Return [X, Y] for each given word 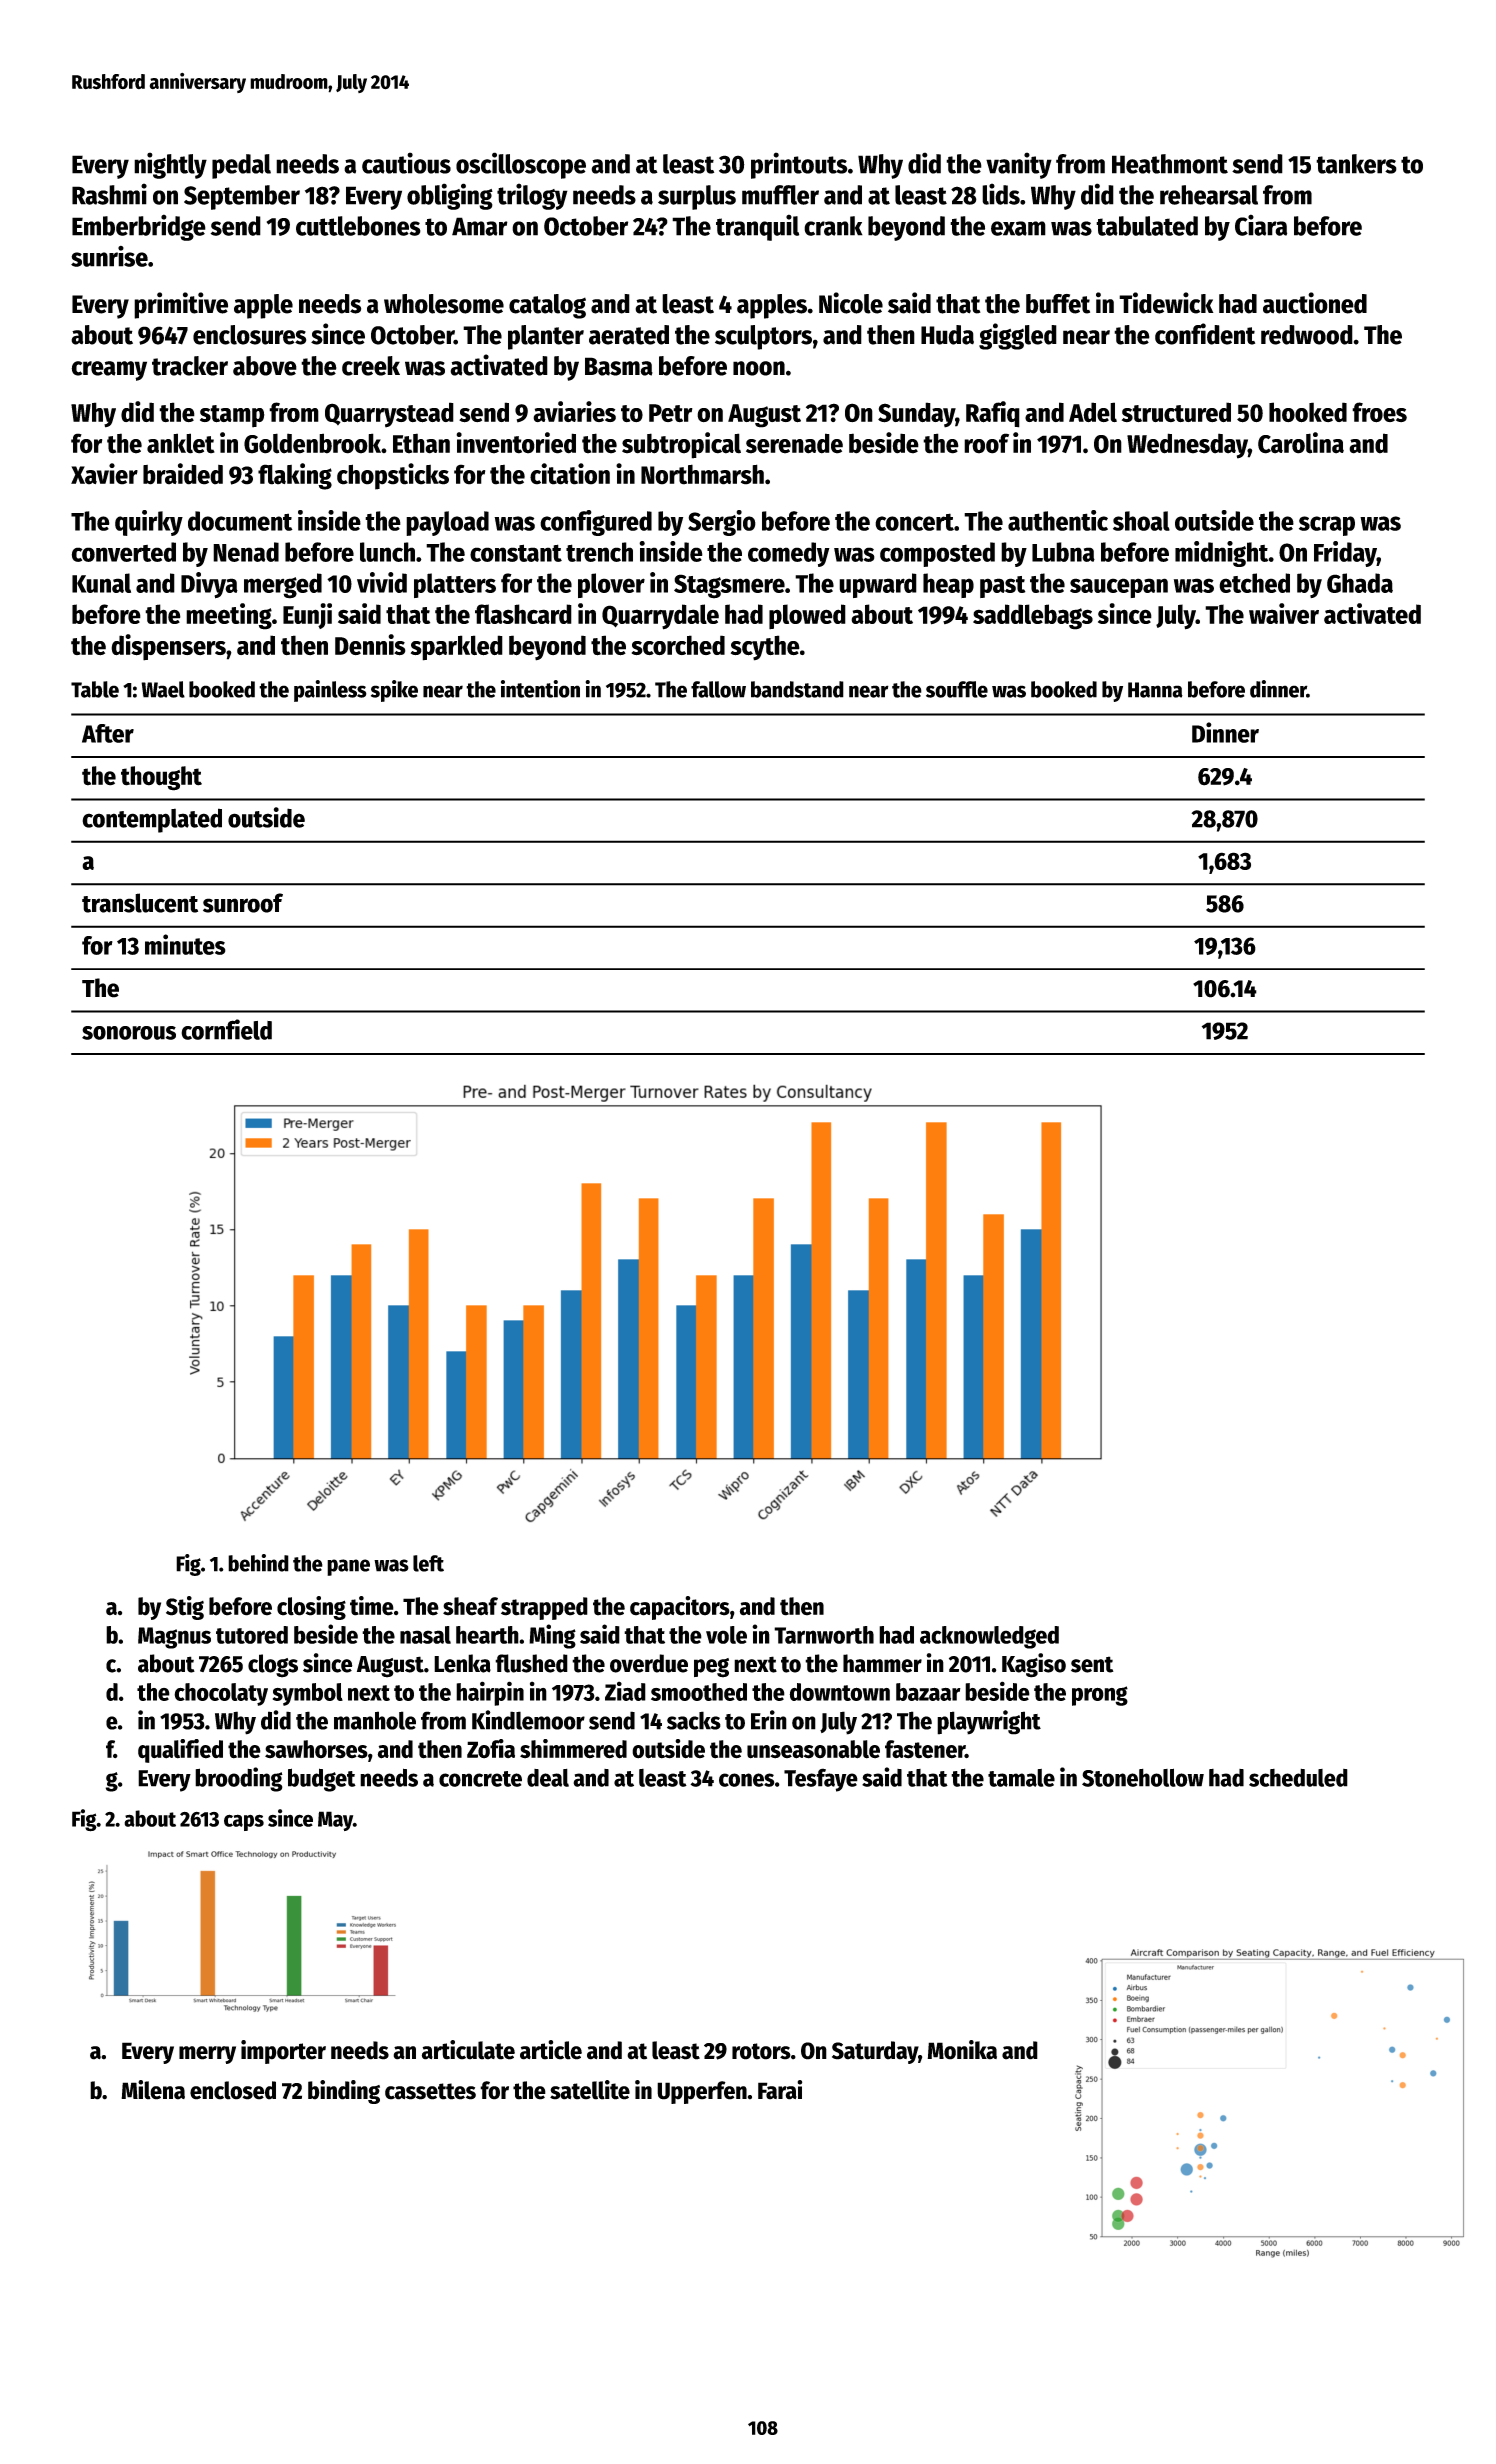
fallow [718, 689]
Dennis [370, 645]
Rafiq [993, 414]
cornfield [226, 1029]
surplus [697, 197]
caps [244, 1822]
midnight [1222, 554]
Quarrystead [389, 415]
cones [747, 1780]
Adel [1093, 412]
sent [1092, 1664]
